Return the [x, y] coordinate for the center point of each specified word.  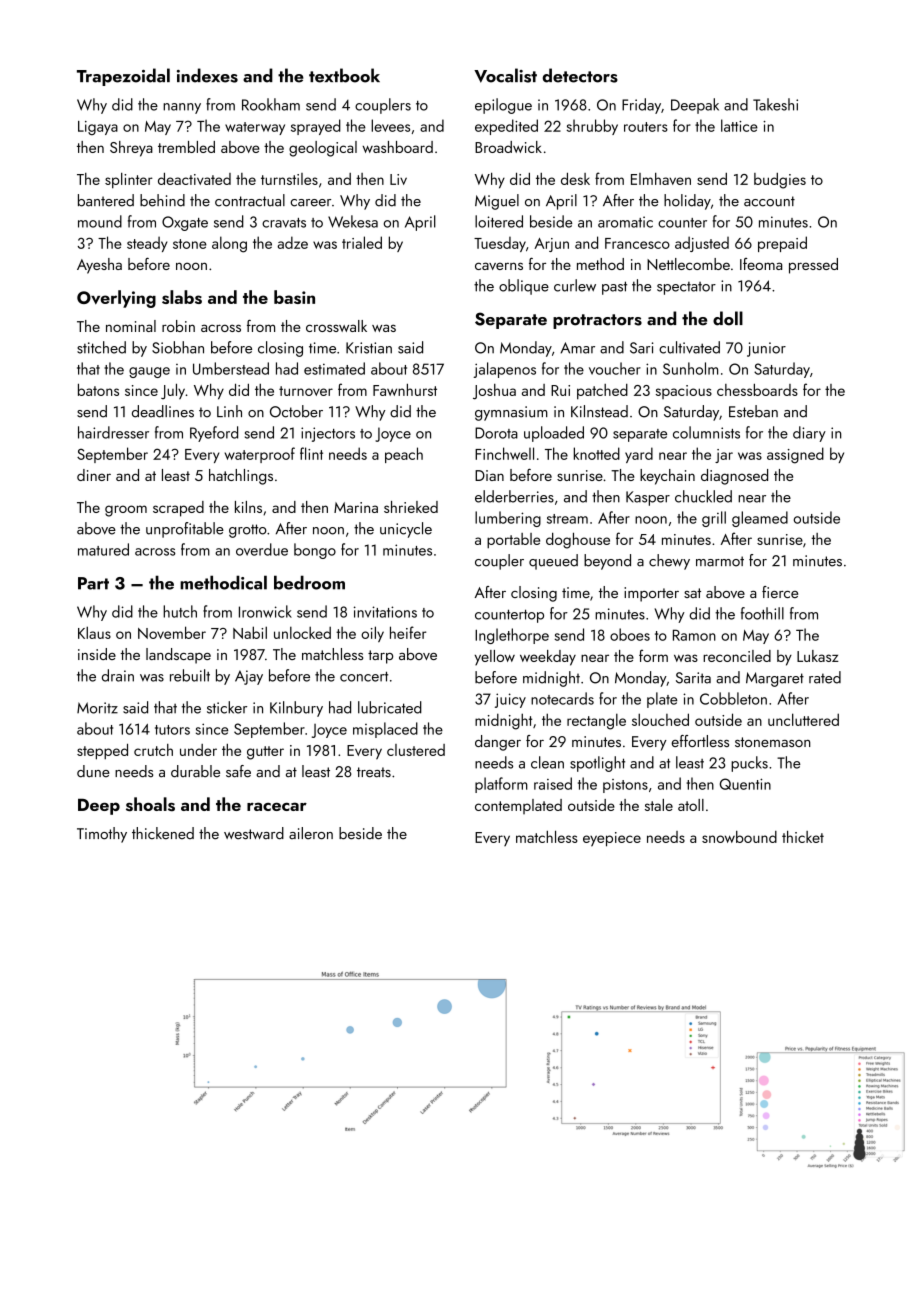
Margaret [775, 679]
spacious [684, 392]
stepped [102, 752]
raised [553, 783]
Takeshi [775, 104]
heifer [408, 632]
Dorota [496, 433]
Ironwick [265, 611]
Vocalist [505, 75]
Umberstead [231, 368]
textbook [344, 75]
